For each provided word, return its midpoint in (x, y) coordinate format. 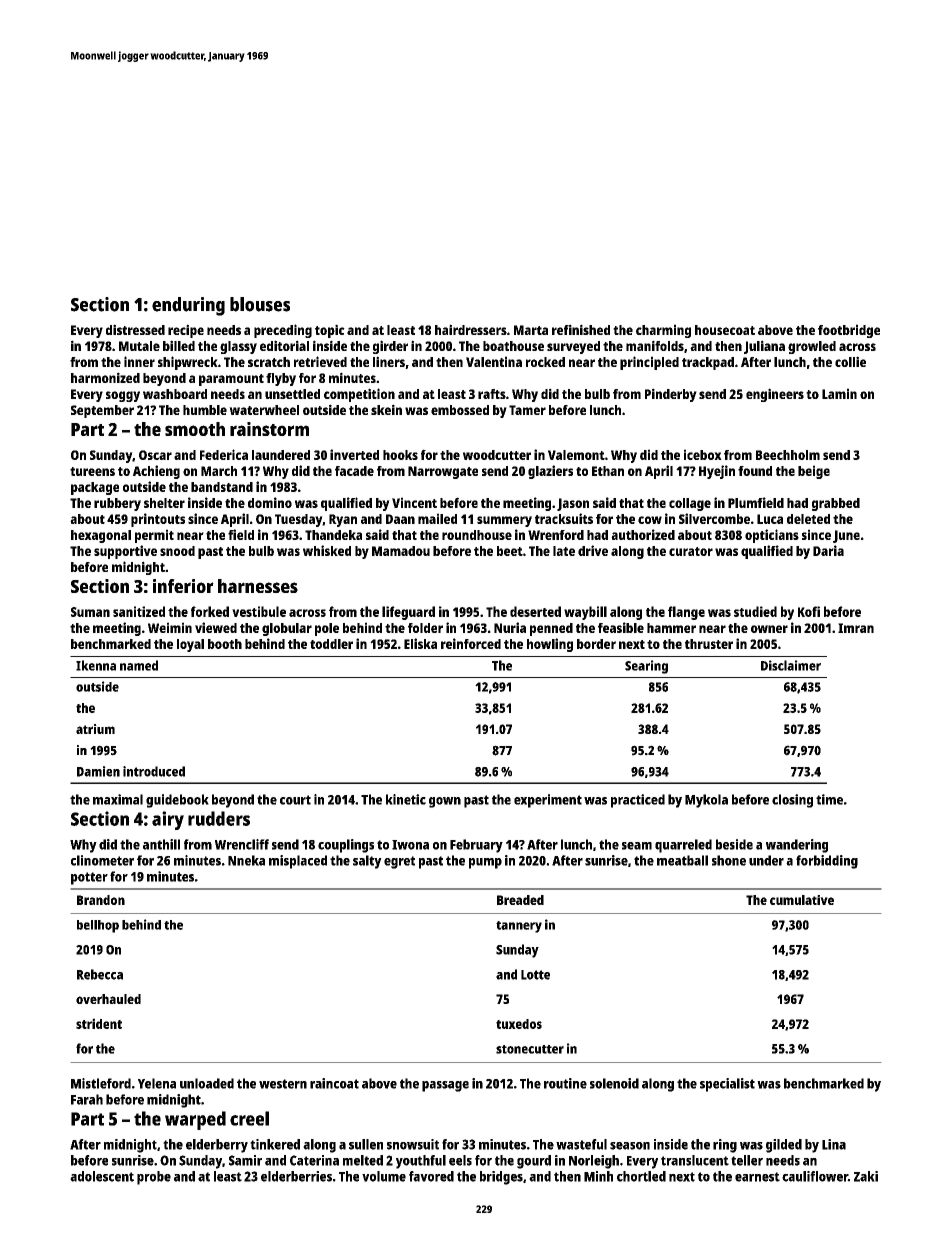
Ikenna (96, 665)
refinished (581, 329)
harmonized (105, 377)
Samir (245, 1160)
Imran (856, 628)
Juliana (764, 347)
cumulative (802, 900)
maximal (118, 799)
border (596, 644)
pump (485, 863)
